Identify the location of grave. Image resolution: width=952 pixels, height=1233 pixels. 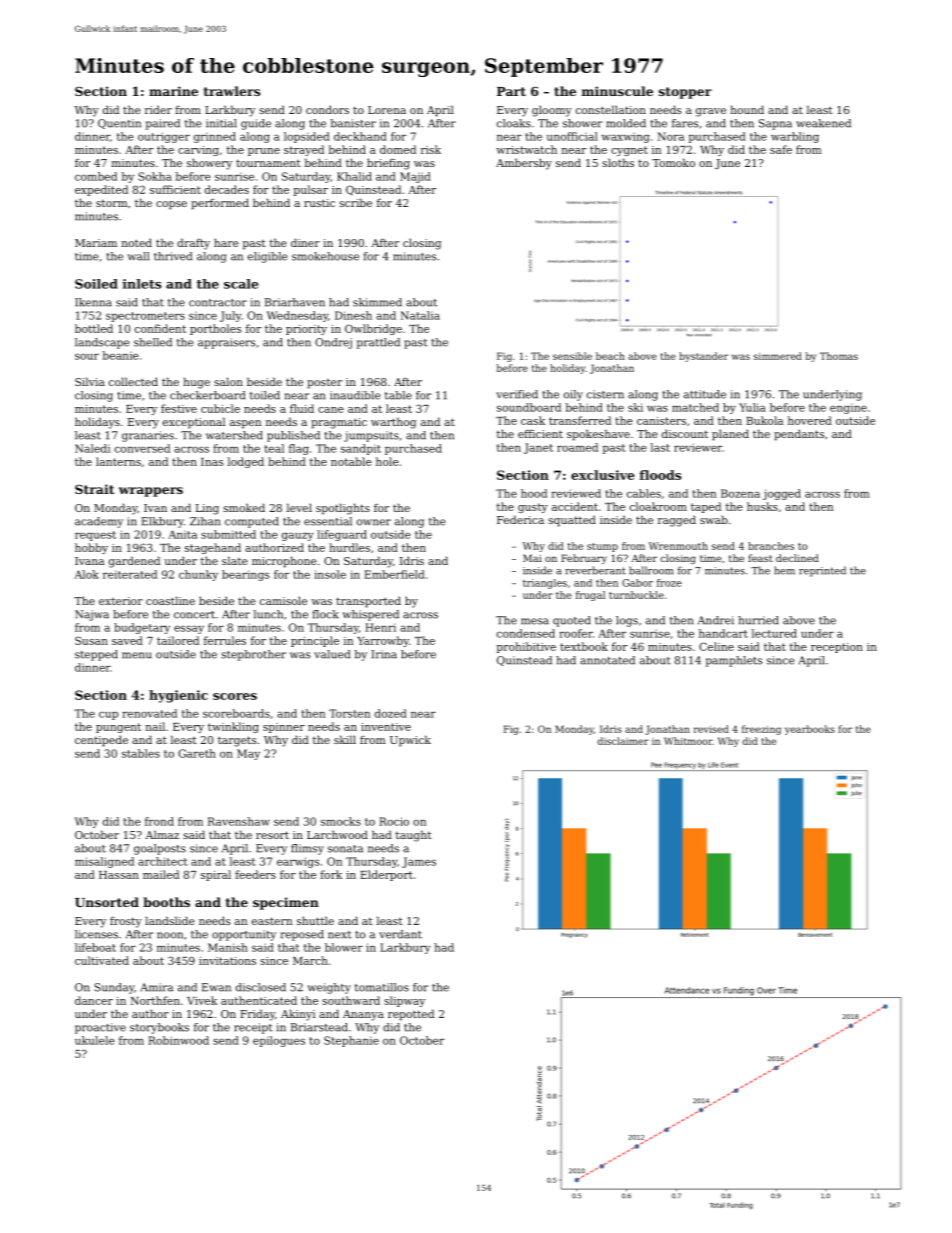
(711, 112).
